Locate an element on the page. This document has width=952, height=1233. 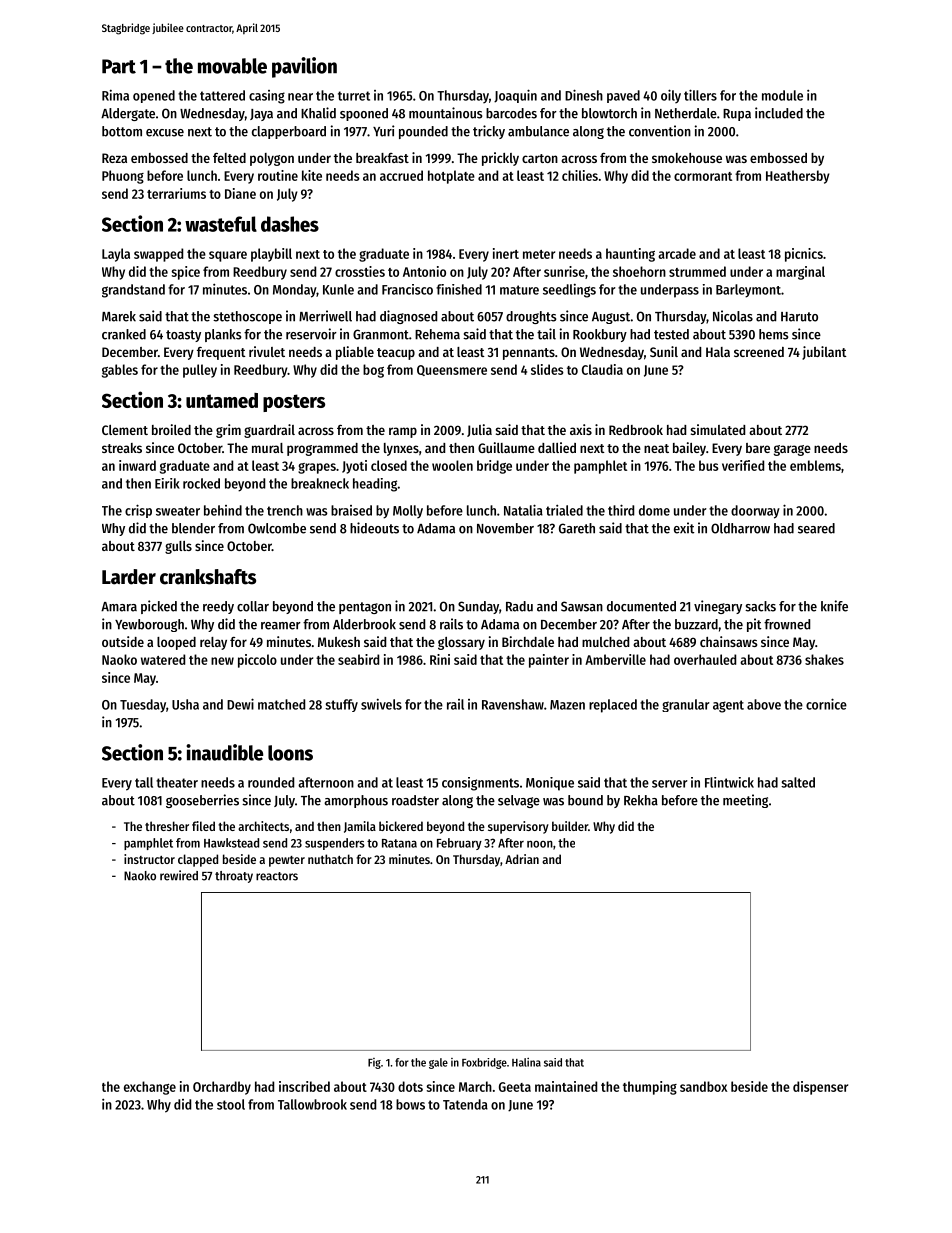
sandbox is located at coordinates (703, 1086).
